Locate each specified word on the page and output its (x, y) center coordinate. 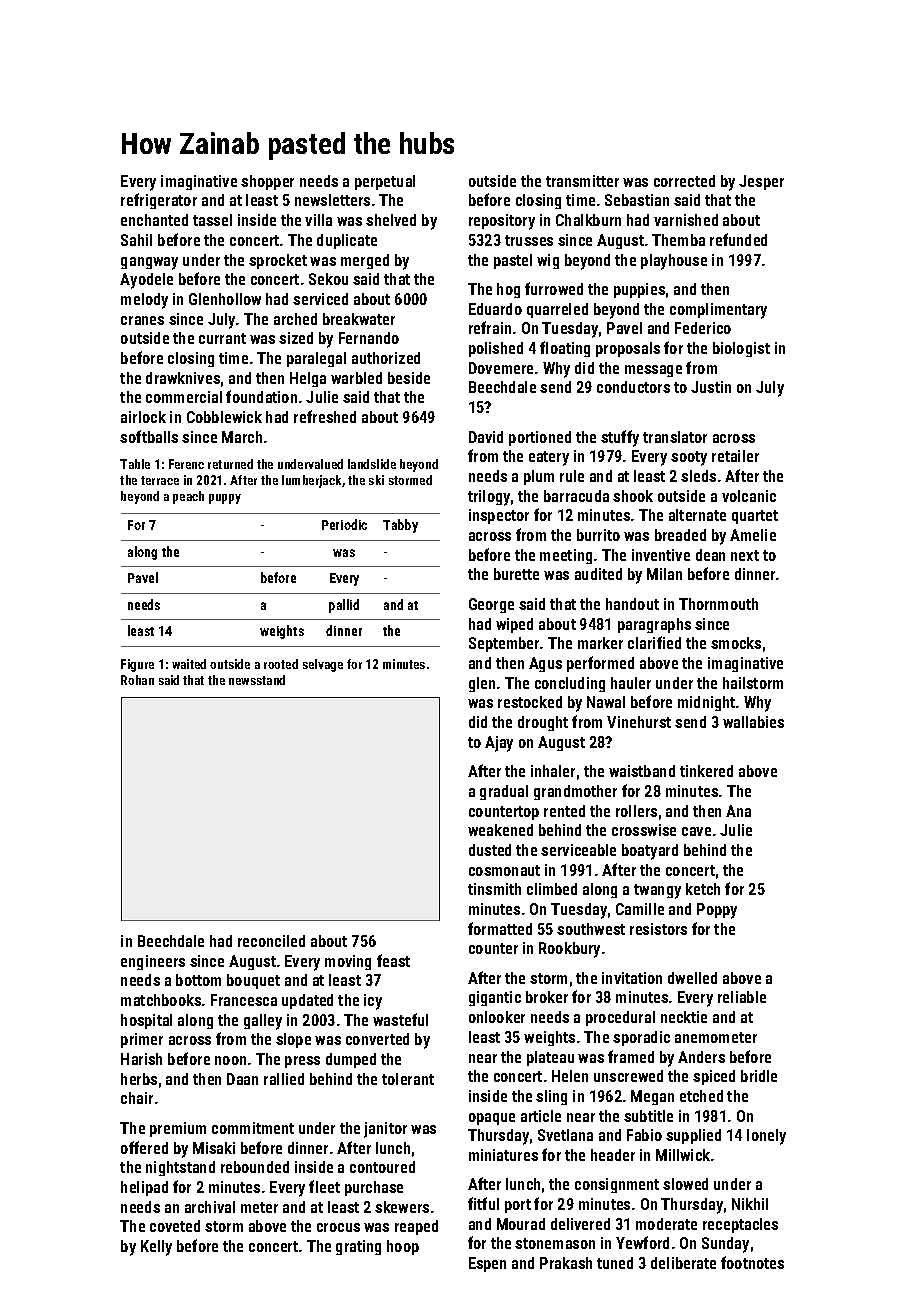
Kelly (156, 1248)
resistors (658, 929)
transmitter (582, 181)
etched (701, 1096)
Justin (711, 387)
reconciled (271, 941)
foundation (261, 396)
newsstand (257, 680)
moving (348, 962)
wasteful (400, 1019)
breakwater (359, 319)
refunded (738, 239)
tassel (212, 220)
